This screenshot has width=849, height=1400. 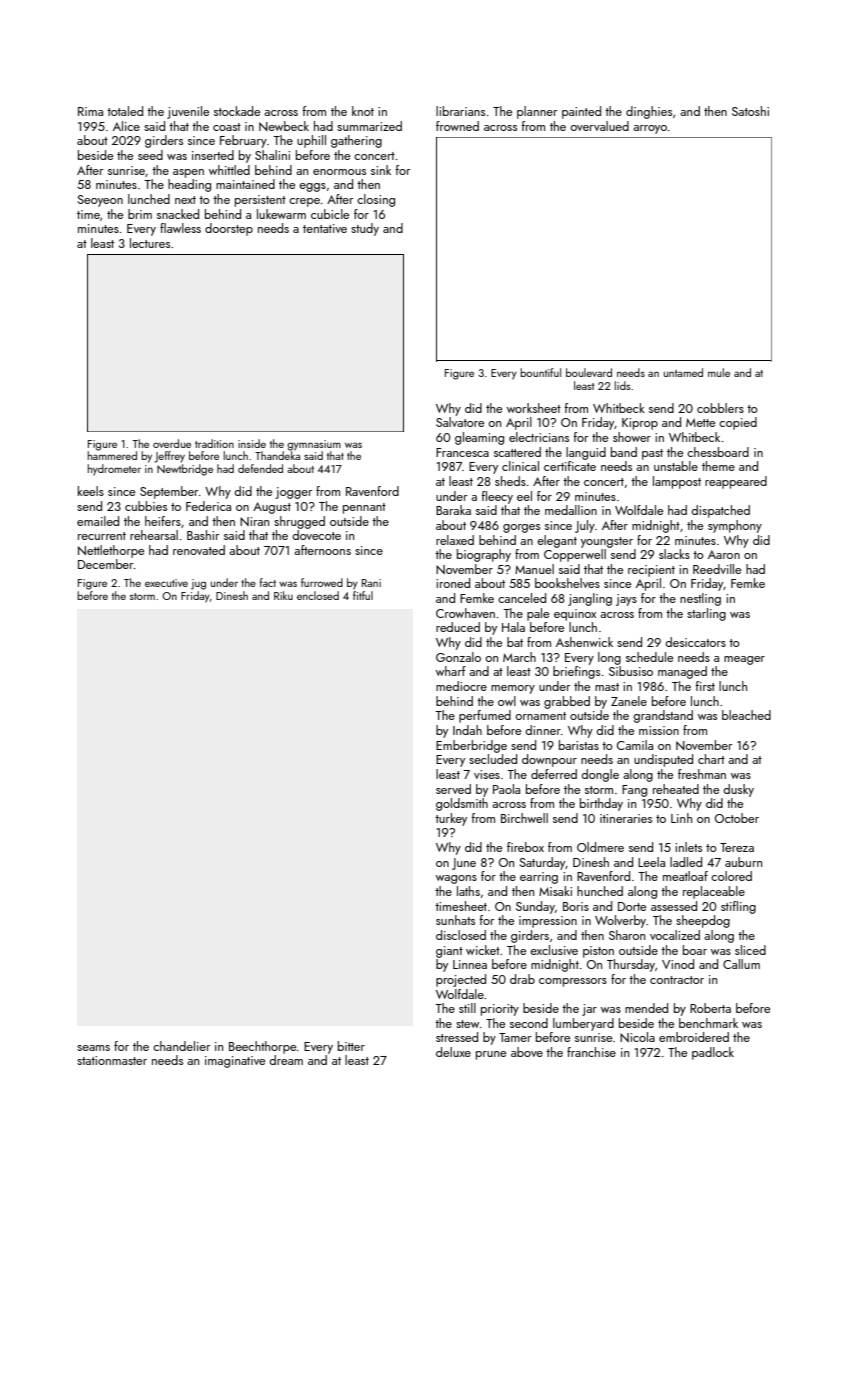 I want to click on Satoshi, so click(x=750, y=111).
